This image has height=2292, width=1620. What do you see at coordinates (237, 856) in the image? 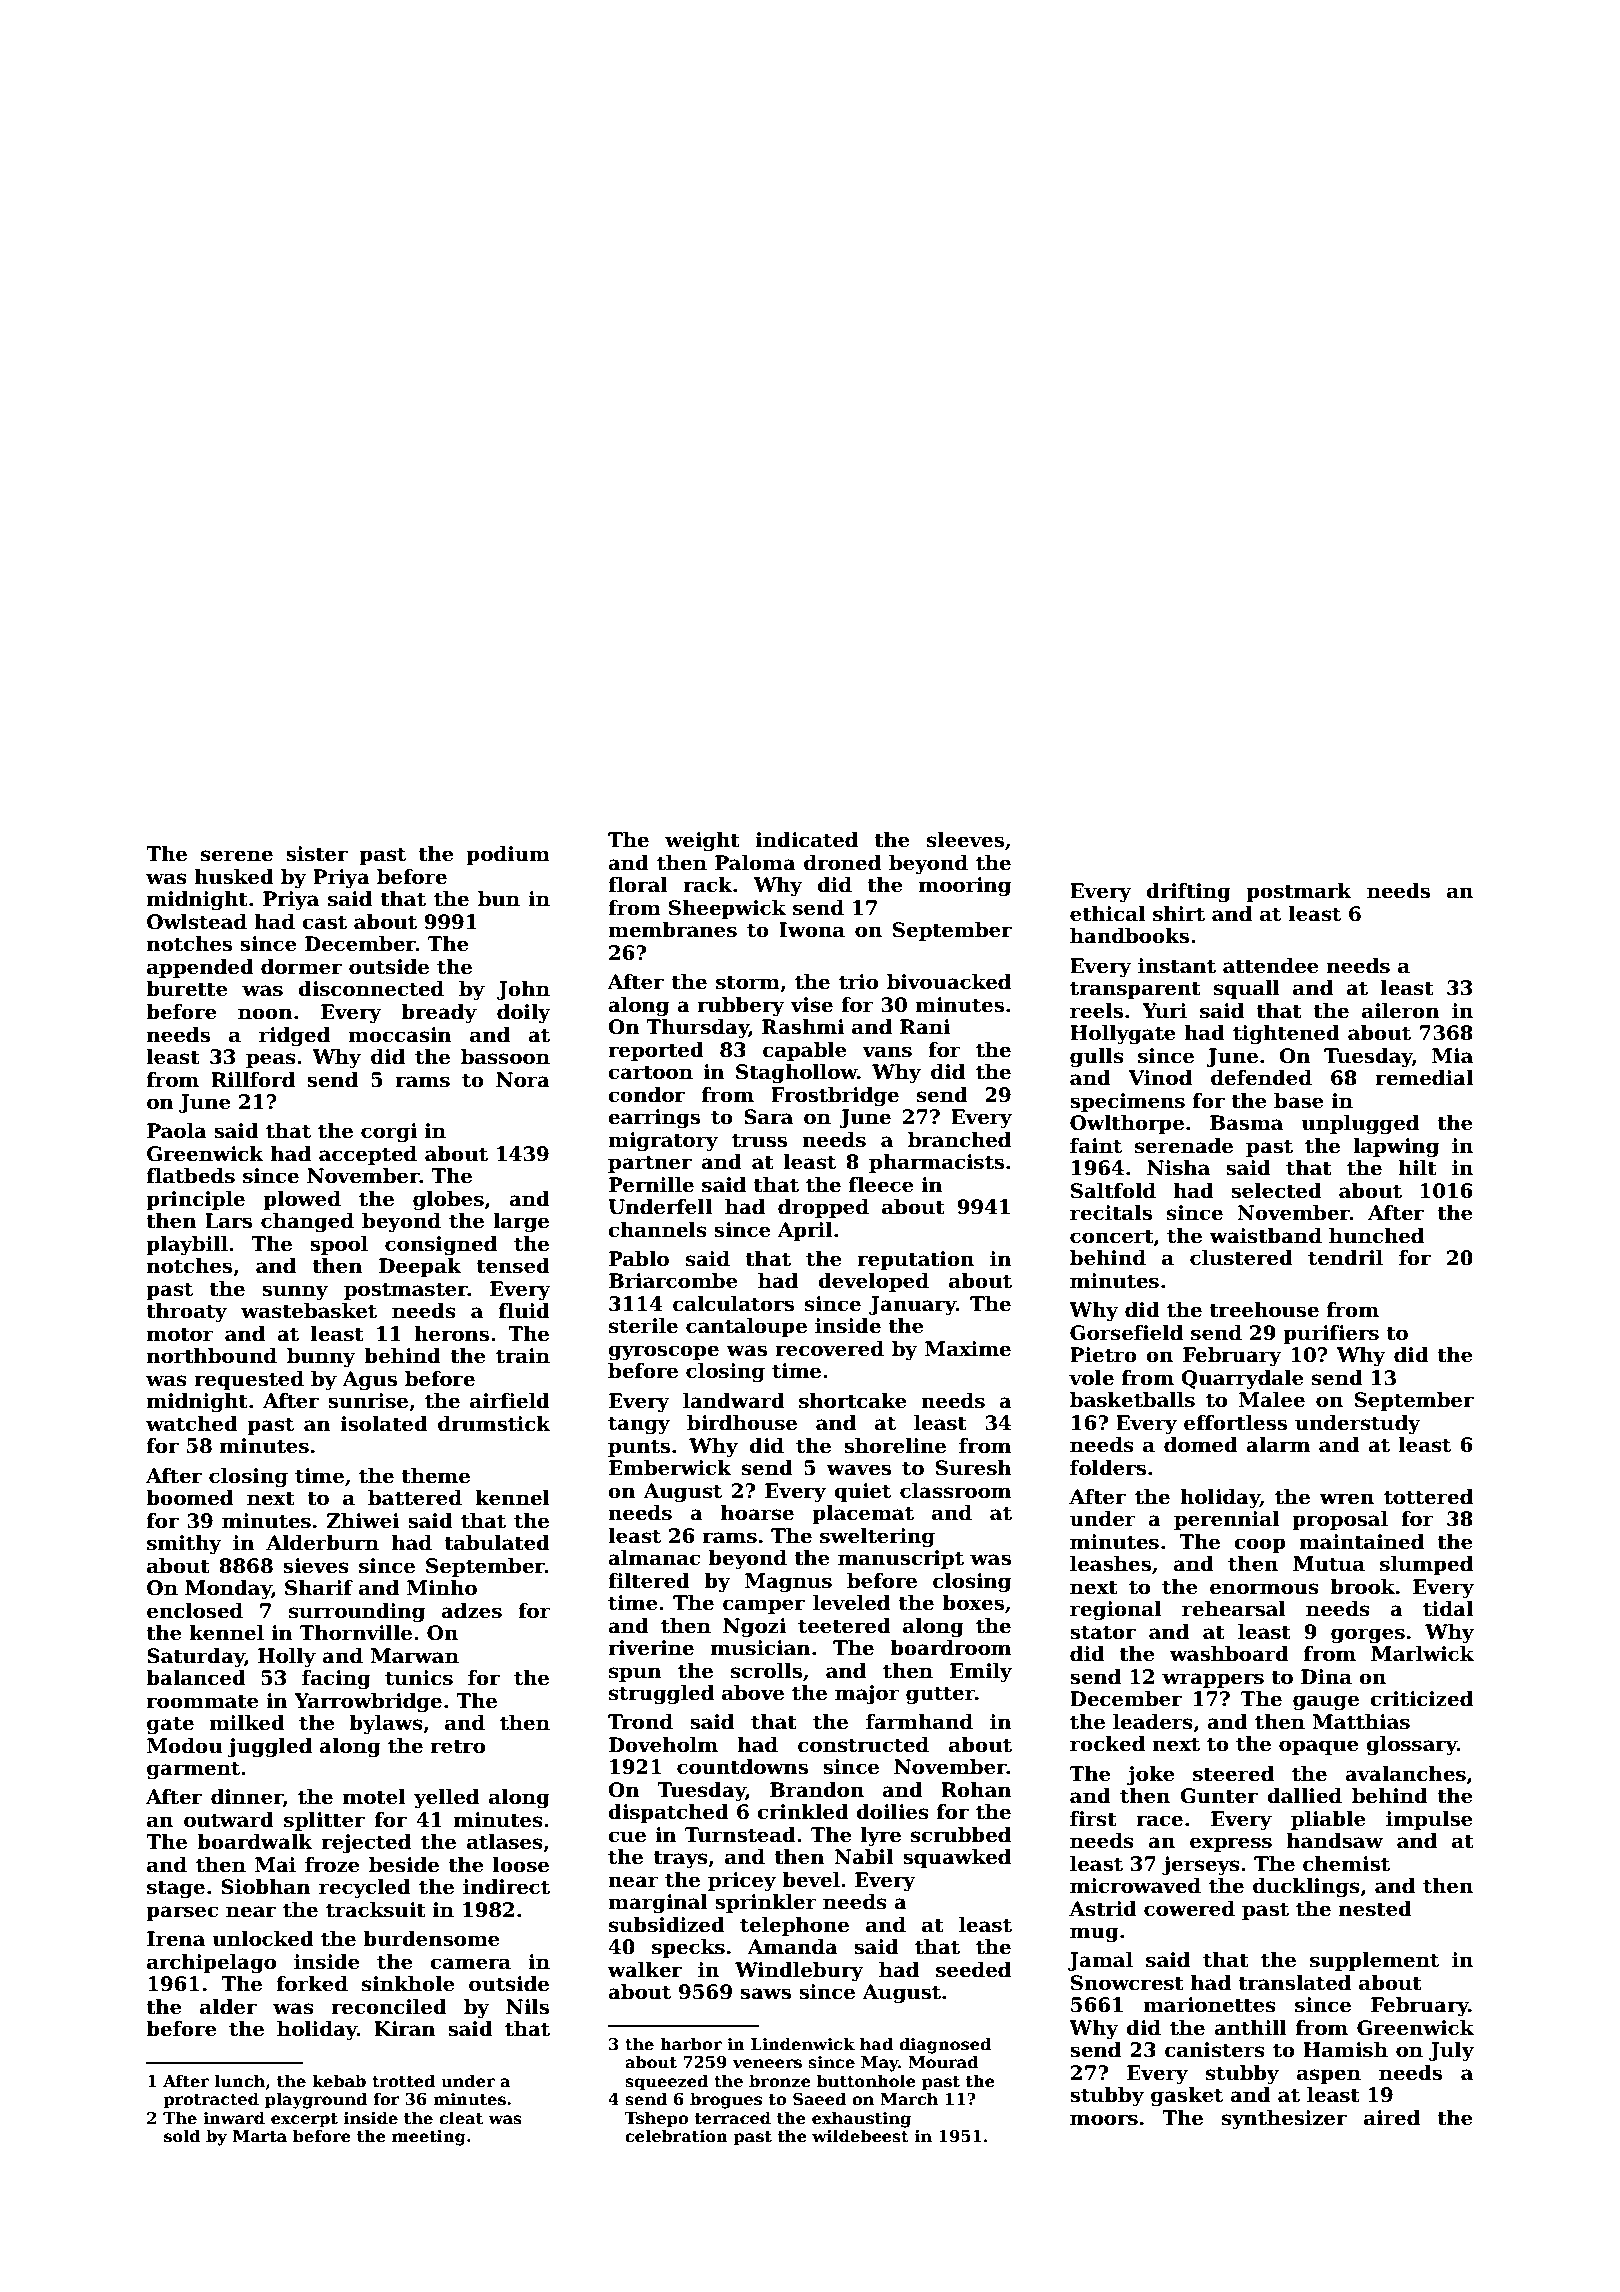
I see `serene` at bounding box center [237, 856].
